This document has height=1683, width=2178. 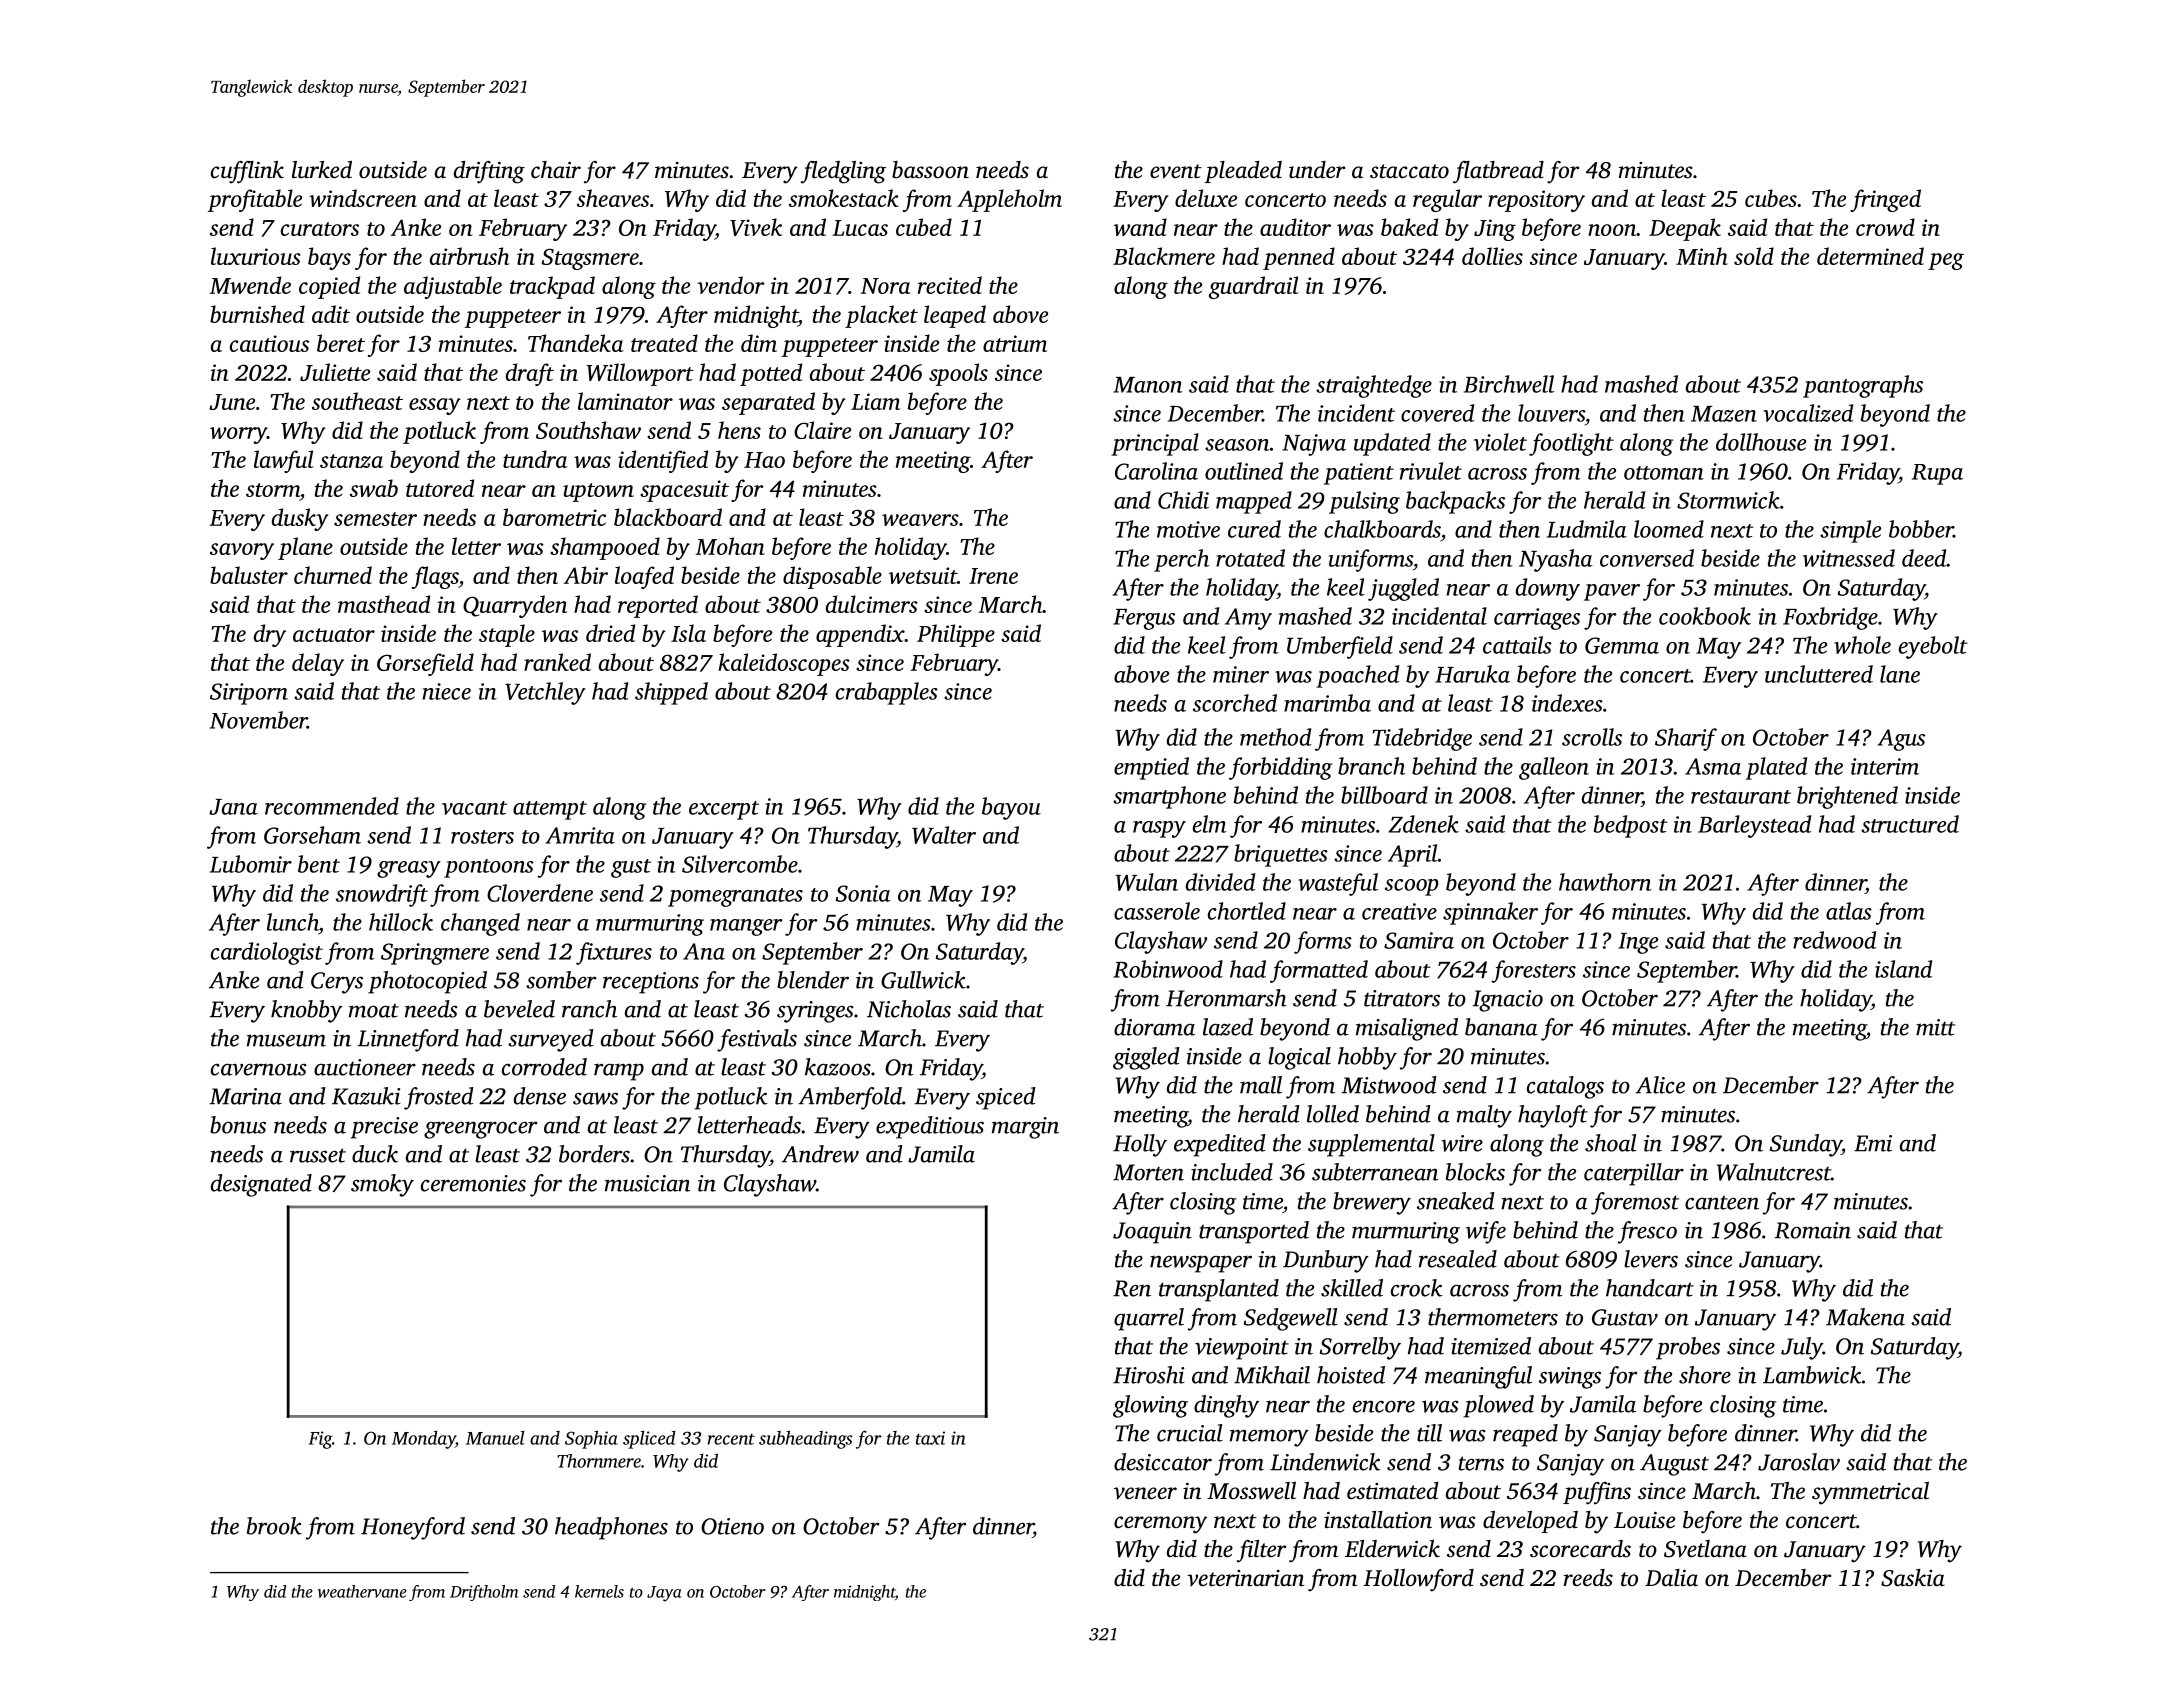 What do you see at coordinates (1152, 1233) in the document?
I see `Joaquin` at bounding box center [1152, 1233].
